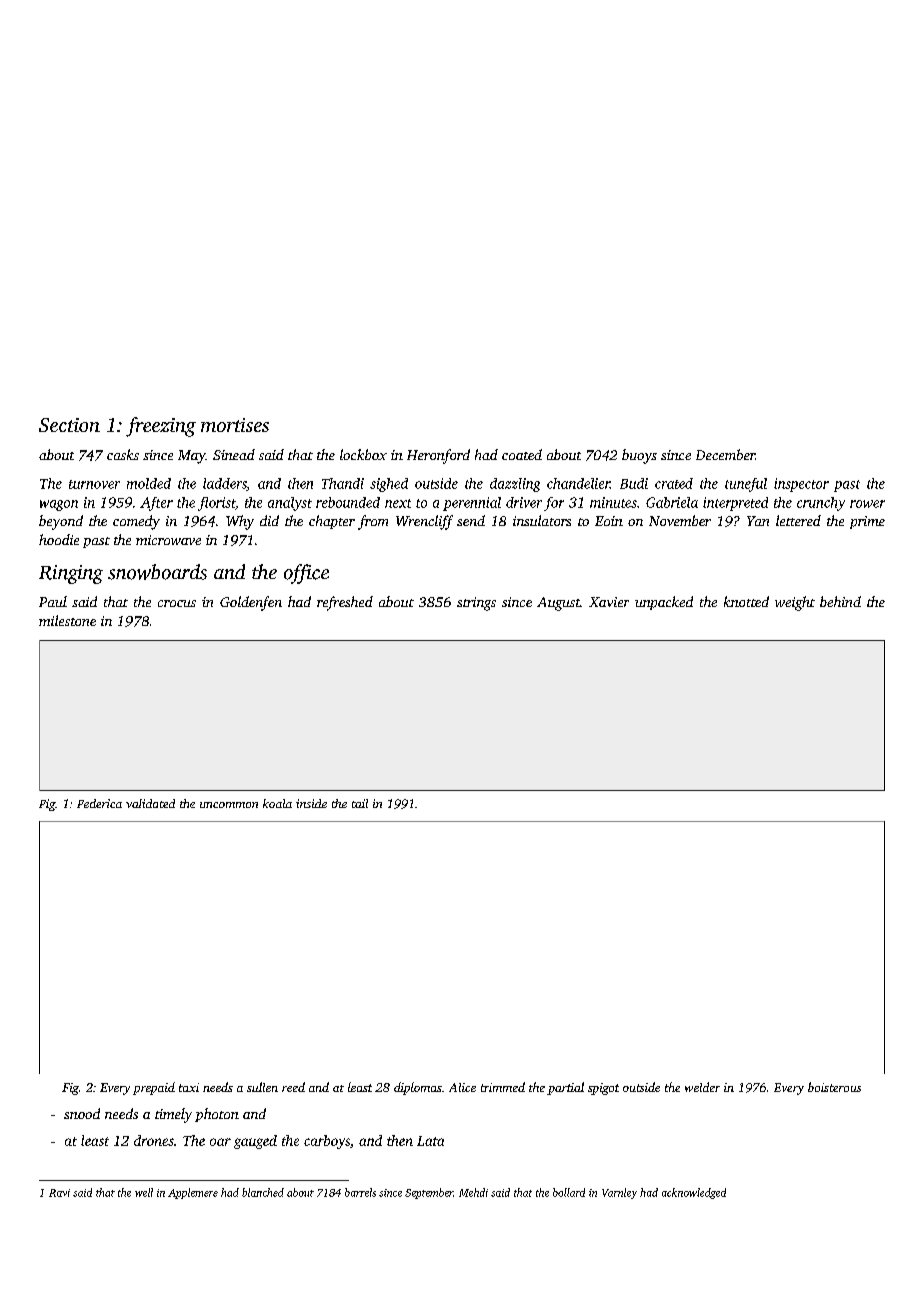 The image size is (924, 1308). I want to click on December, so click(725, 454).
